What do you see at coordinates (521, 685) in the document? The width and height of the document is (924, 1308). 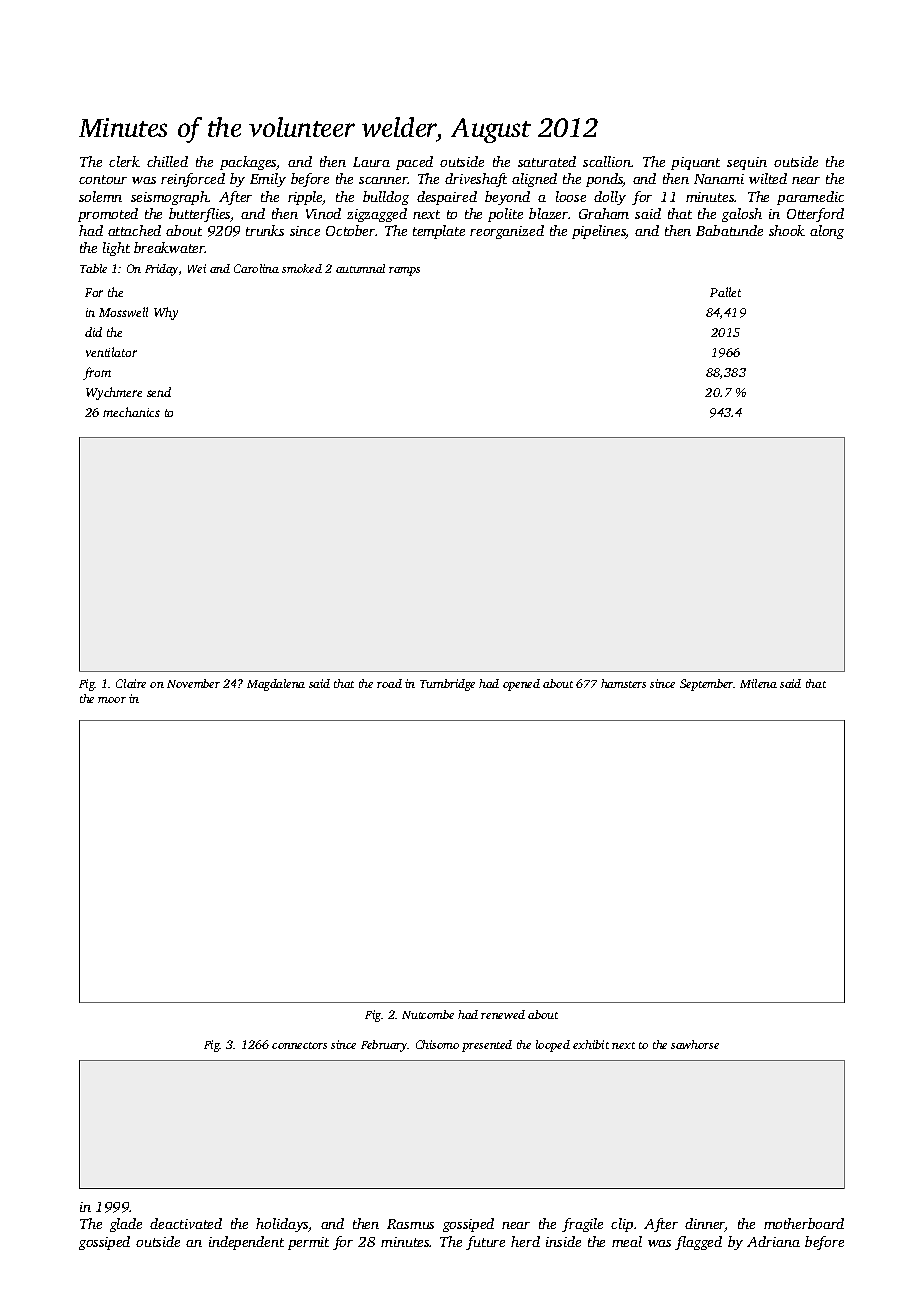 I see `opened` at bounding box center [521, 685].
